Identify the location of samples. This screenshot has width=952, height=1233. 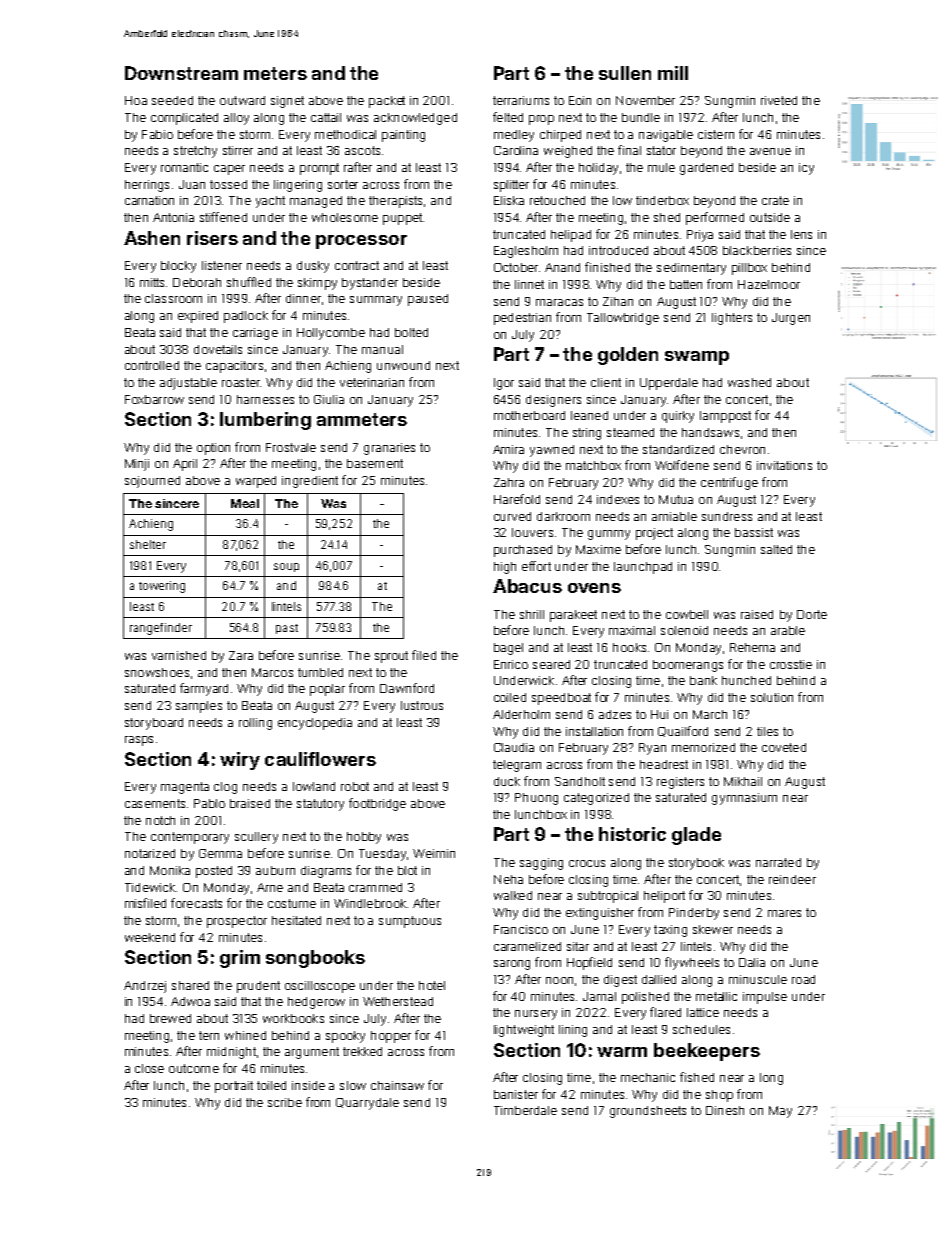
(199, 707).
